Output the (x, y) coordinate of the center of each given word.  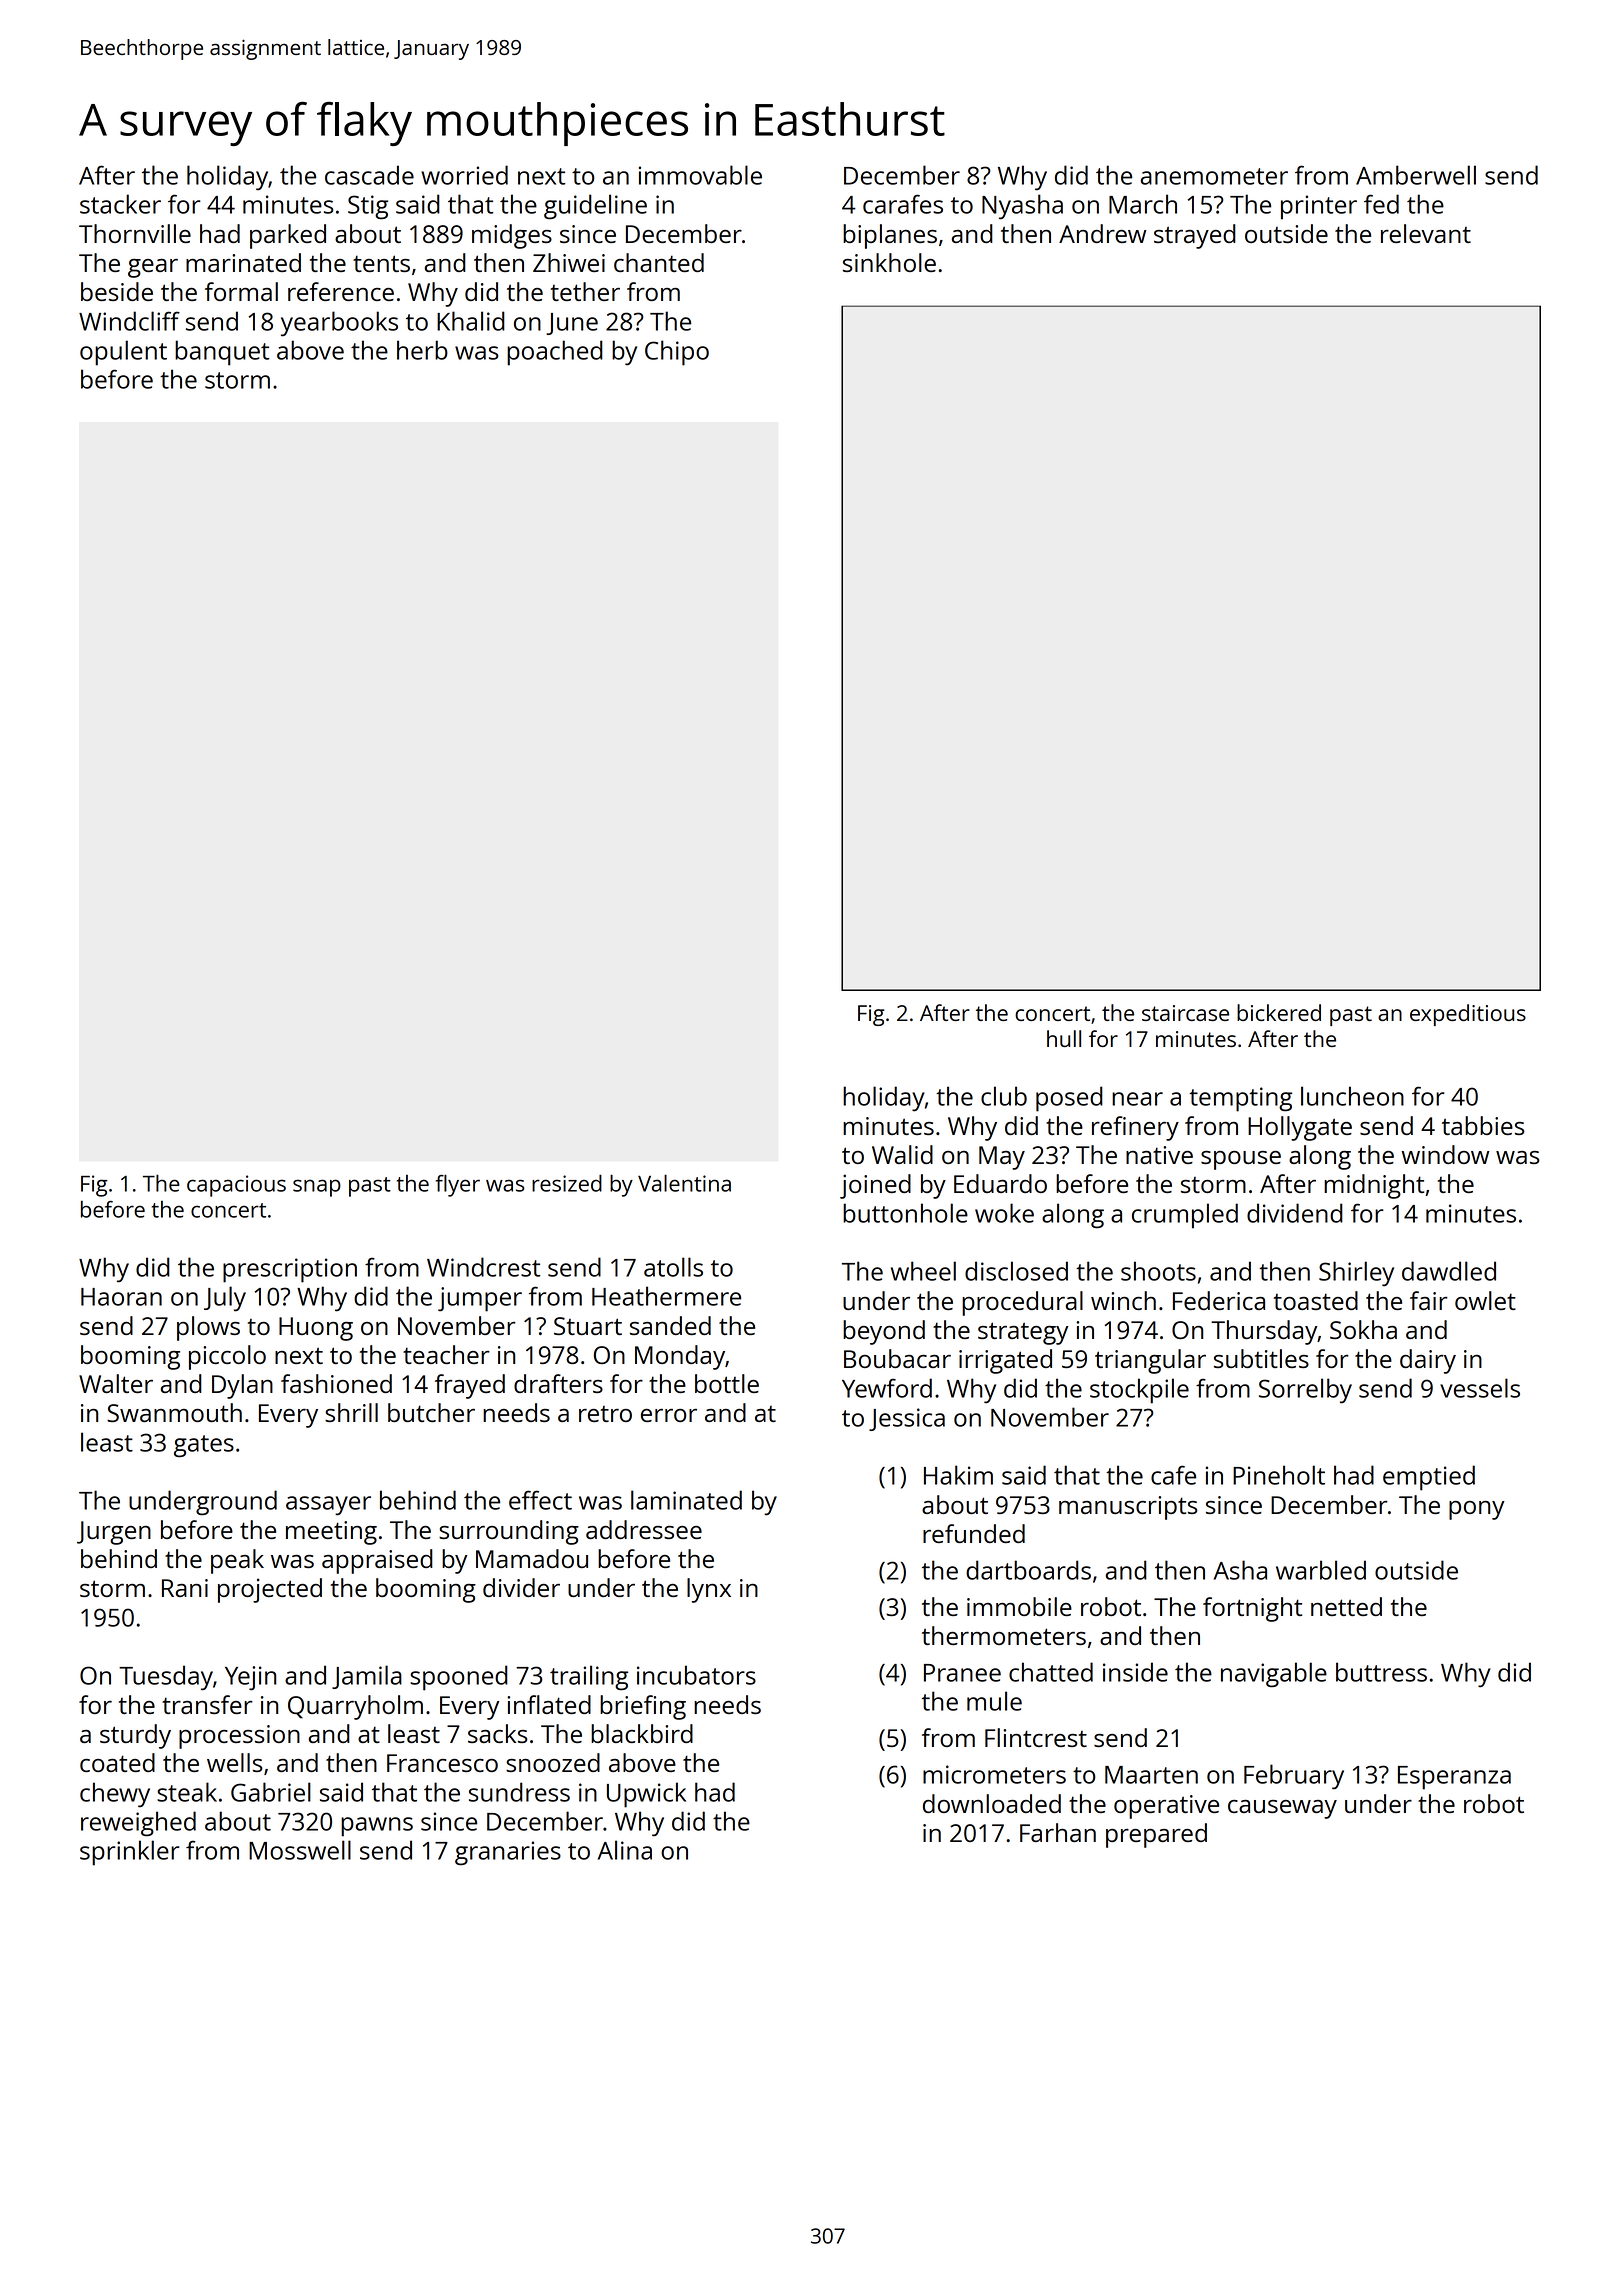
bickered (1279, 1012)
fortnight (1252, 1609)
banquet (222, 353)
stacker (120, 204)
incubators (696, 1675)
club (1004, 1096)
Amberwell (1416, 175)
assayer (328, 1506)
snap (317, 1188)
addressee (644, 1529)
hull (1064, 1038)
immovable (700, 175)
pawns (377, 1827)
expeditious (1468, 1015)
